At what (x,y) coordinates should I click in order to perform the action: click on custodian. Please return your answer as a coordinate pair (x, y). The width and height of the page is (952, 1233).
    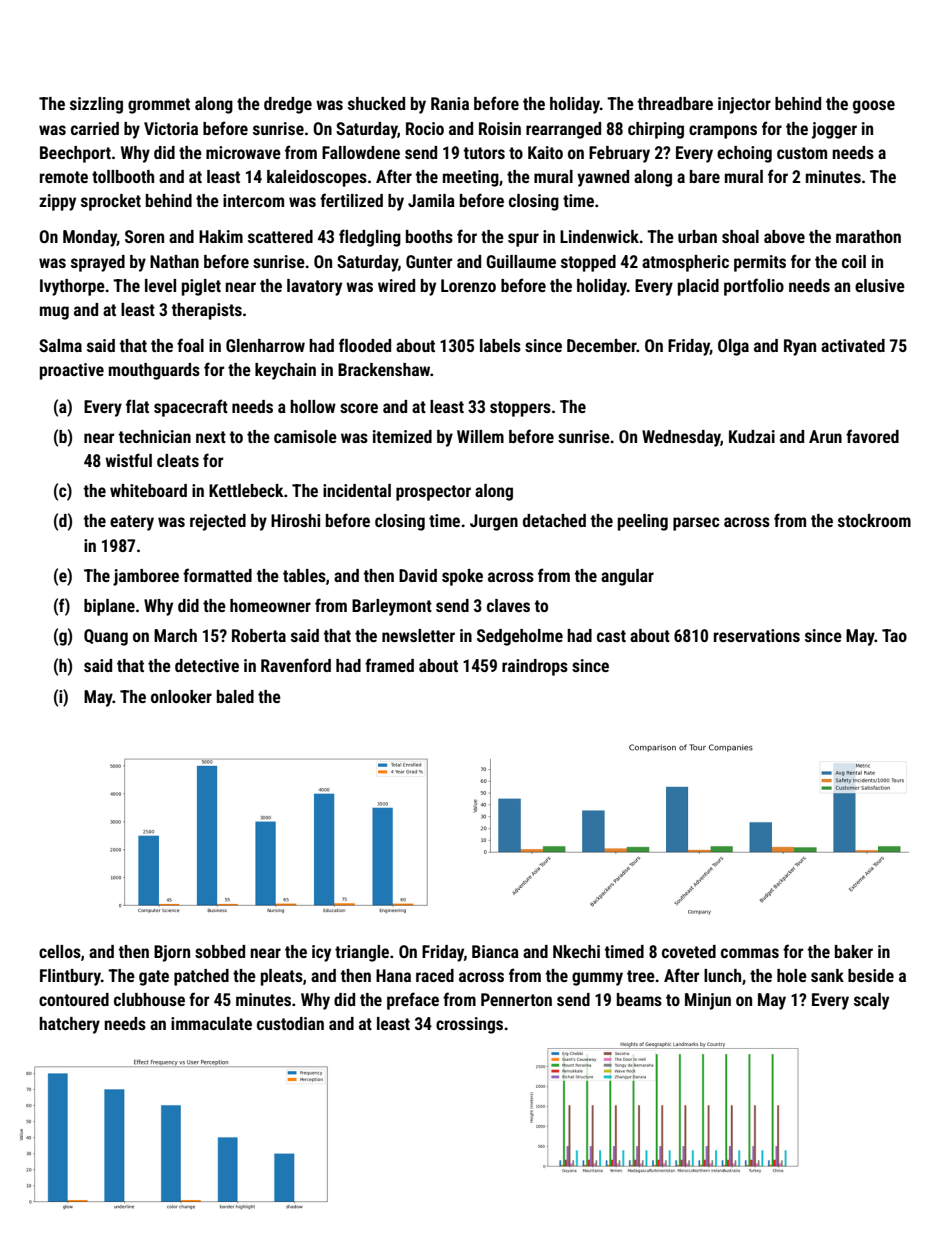
    Looking at the image, I should click on (290, 1023).
